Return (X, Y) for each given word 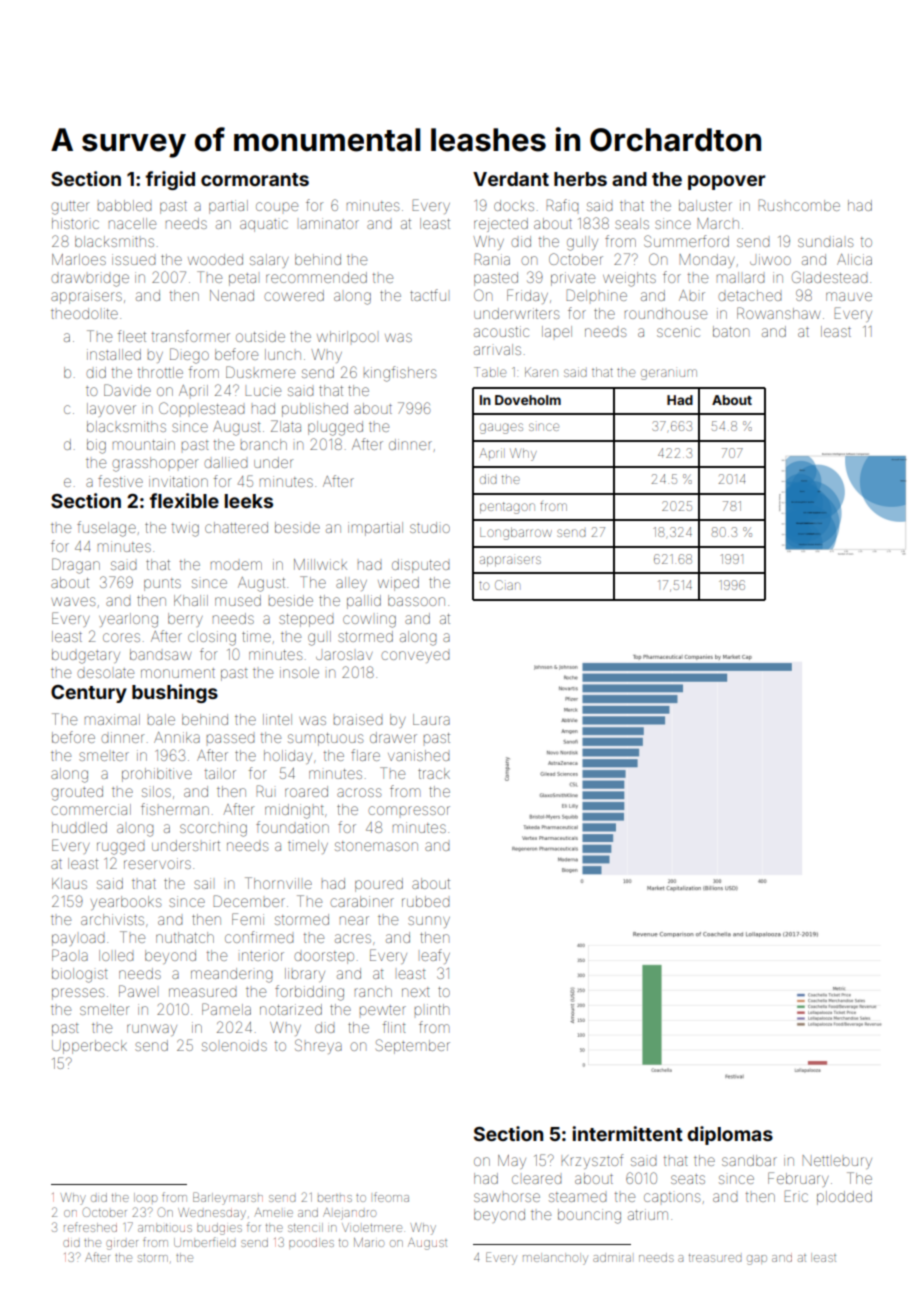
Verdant (511, 179)
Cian (507, 585)
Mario (369, 1242)
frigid (170, 180)
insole (299, 672)
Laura (431, 719)
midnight (294, 811)
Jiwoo (770, 259)
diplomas (730, 1135)
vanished (419, 755)
